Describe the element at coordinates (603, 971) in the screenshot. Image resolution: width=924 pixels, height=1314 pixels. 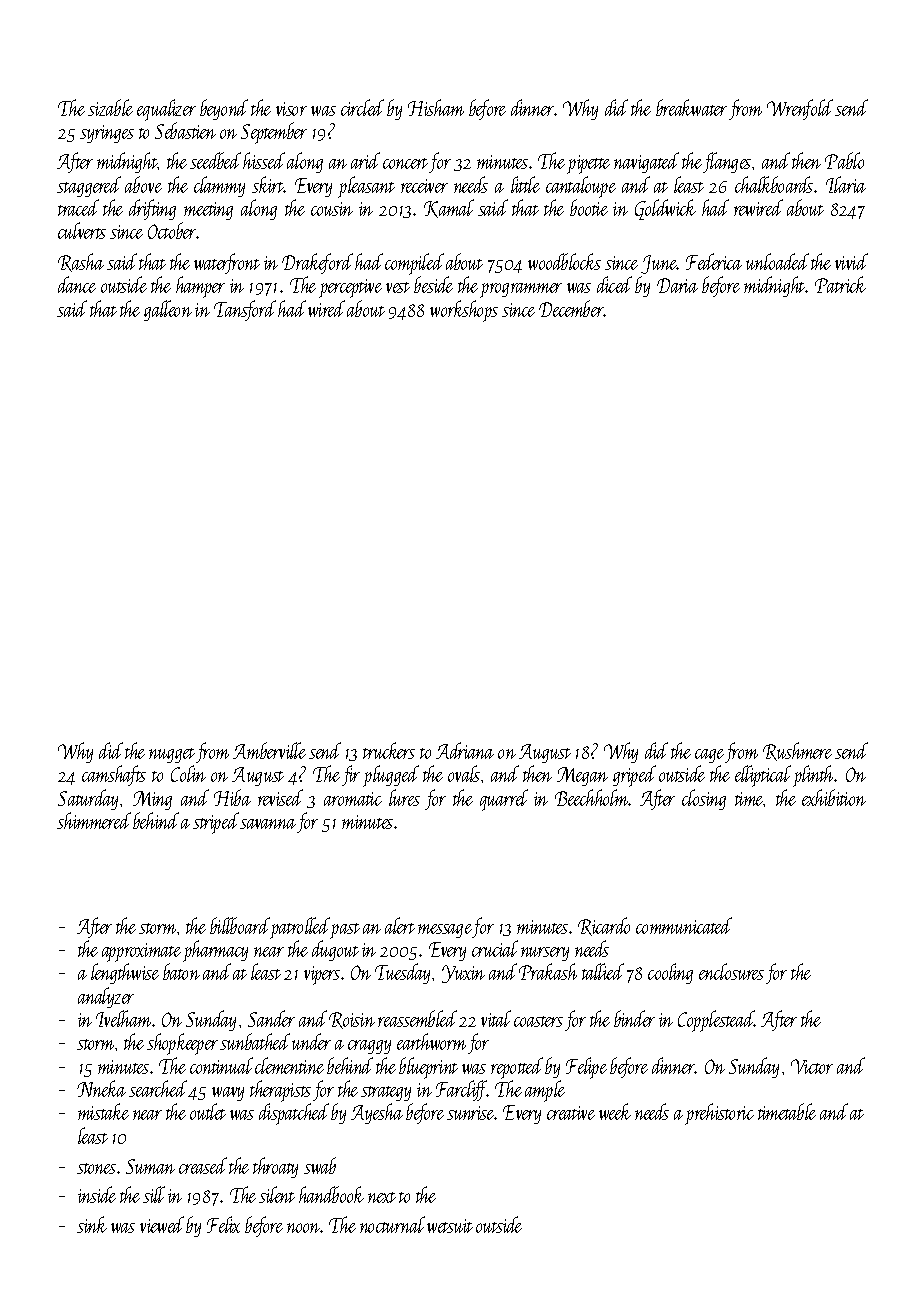
I see `tallied` at that location.
